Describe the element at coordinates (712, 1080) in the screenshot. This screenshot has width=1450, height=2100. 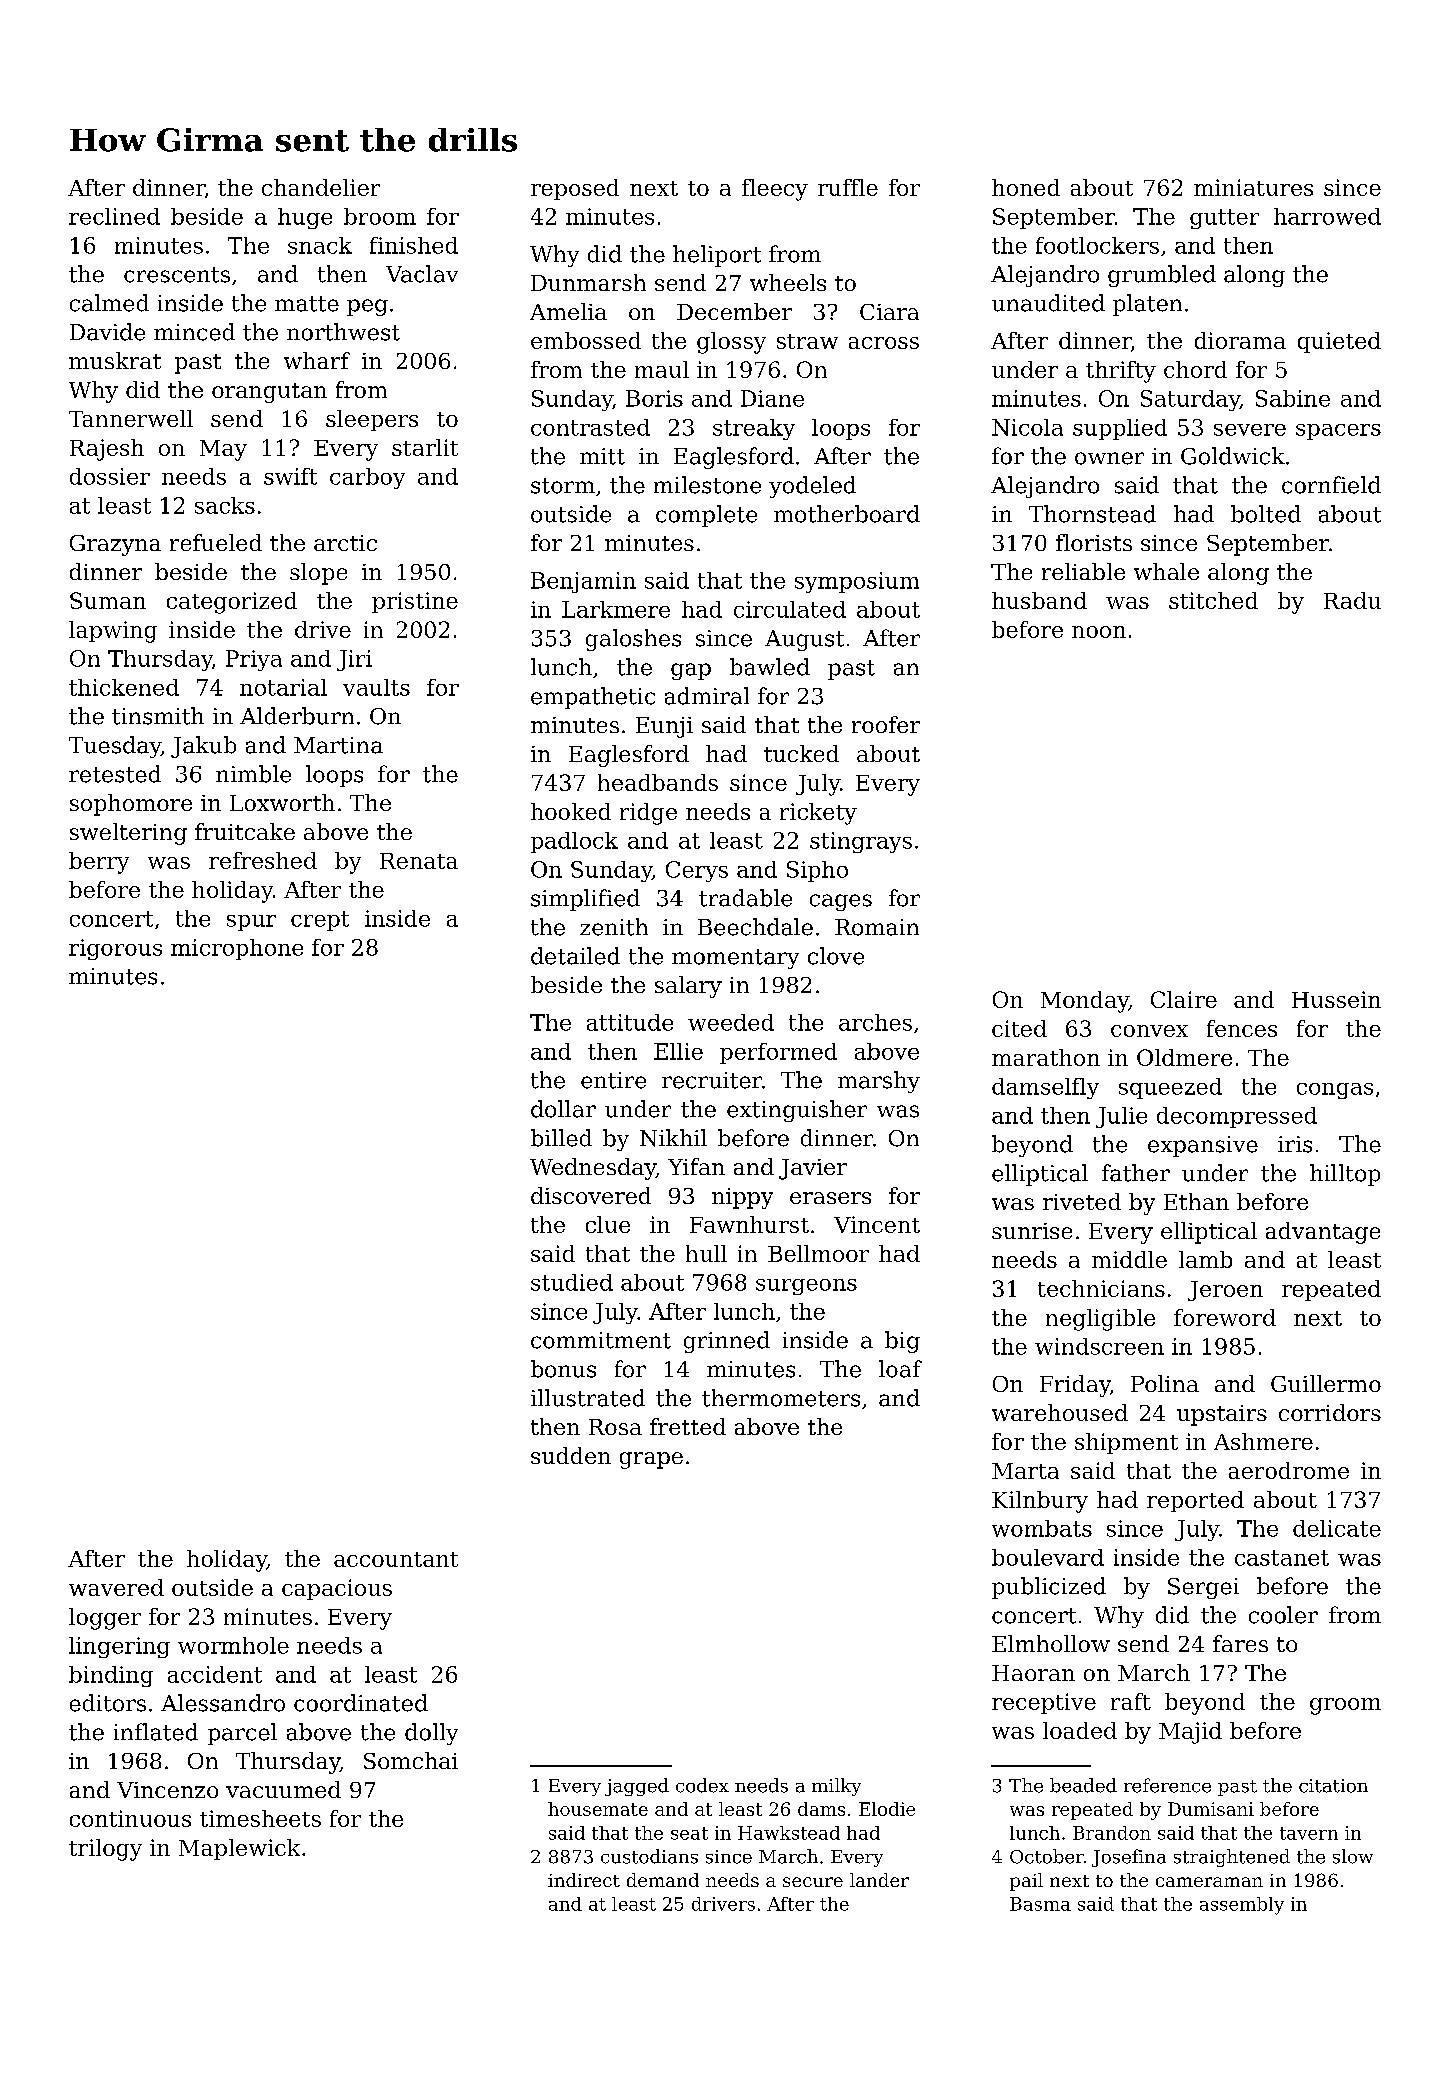
I see `recruiter` at that location.
